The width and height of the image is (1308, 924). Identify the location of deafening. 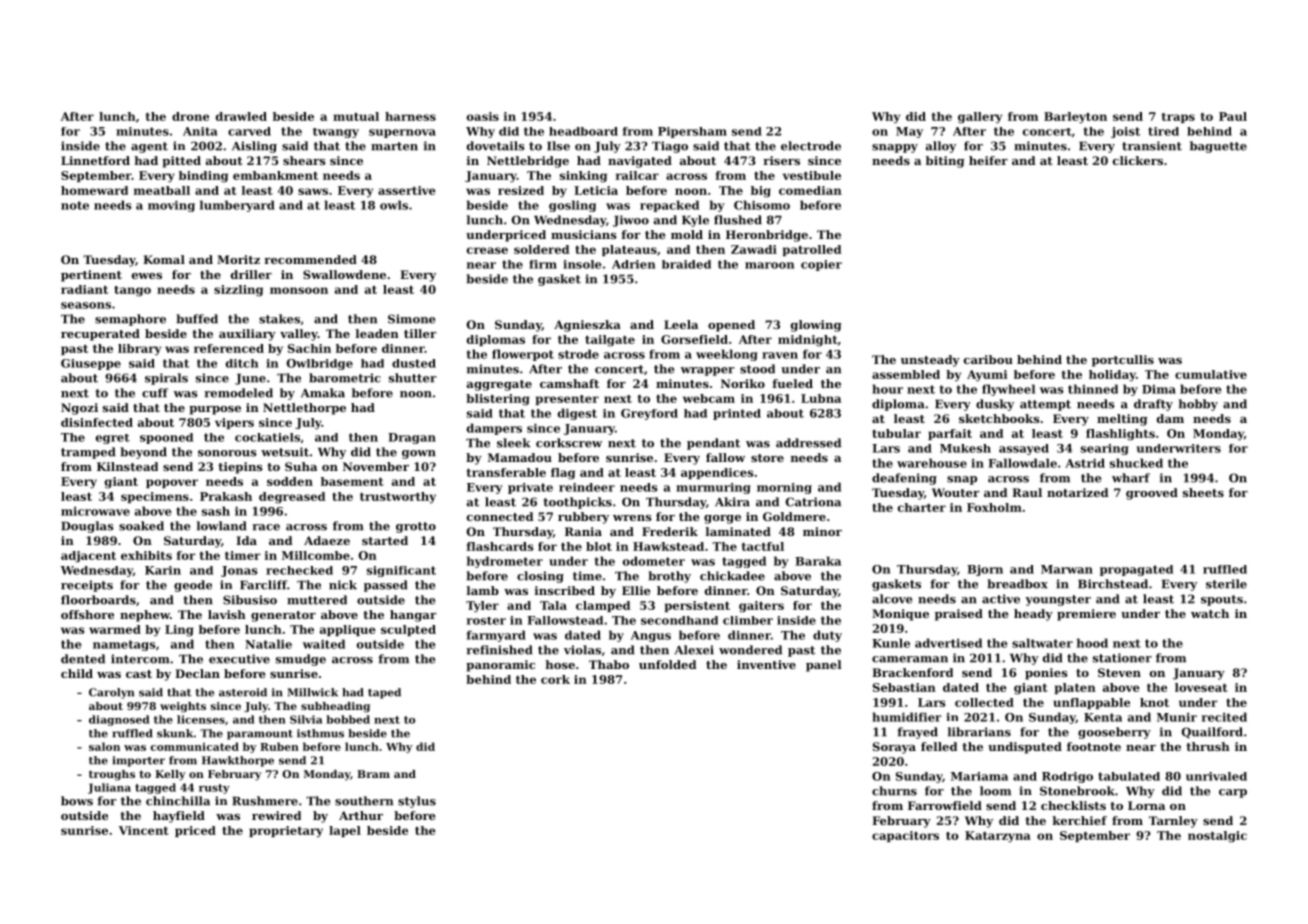
(904, 479).
